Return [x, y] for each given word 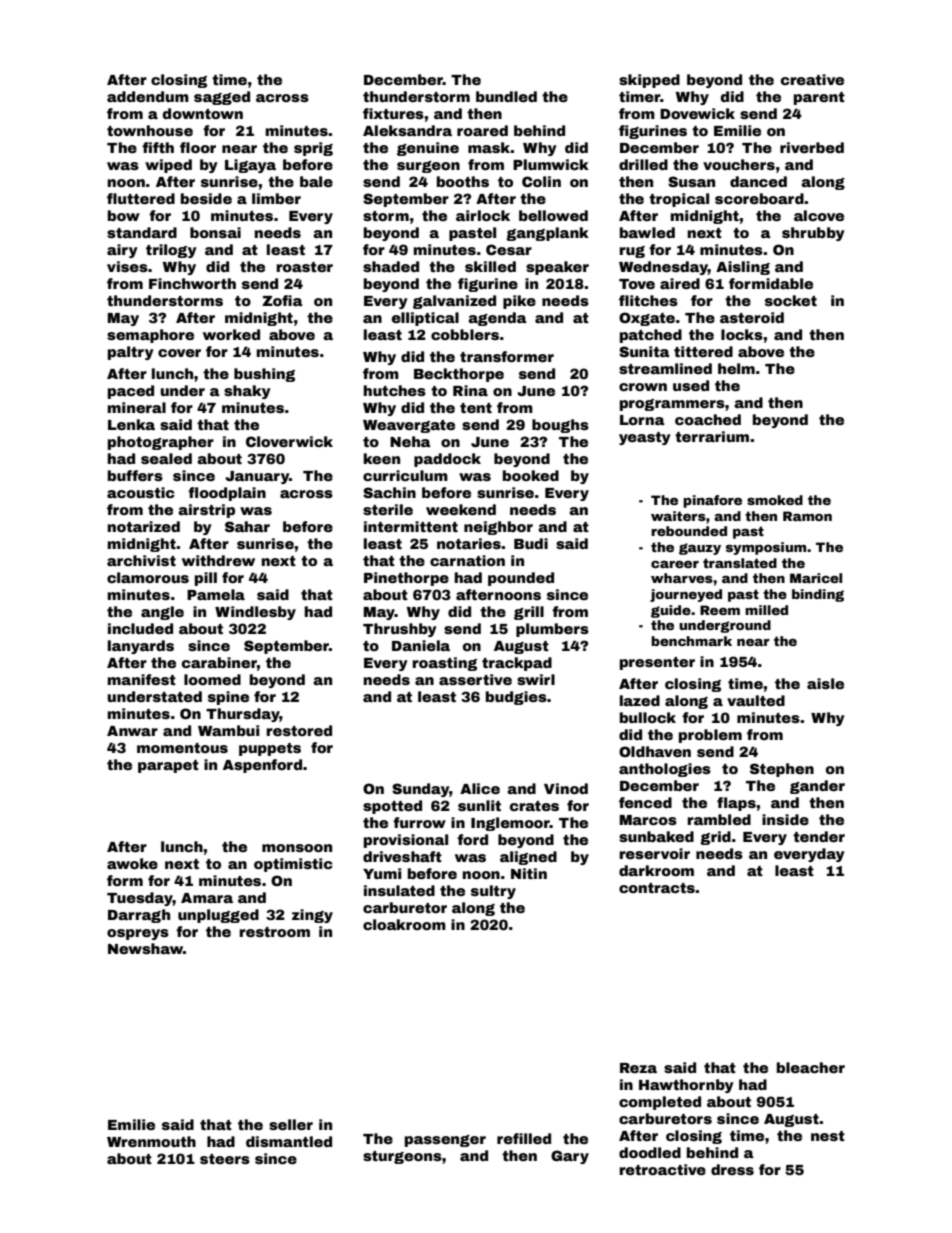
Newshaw [145, 948]
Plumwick [551, 164]
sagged [222, 98]
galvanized [454, 302]
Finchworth [192, 283]
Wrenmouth [151, 1141]
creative [812, 79]
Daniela [421, 645]
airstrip [206, 511]
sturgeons [402, 1157]
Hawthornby [686, 1086]
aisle [825, 683]
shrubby [813, 234]
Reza [638, 1068]
